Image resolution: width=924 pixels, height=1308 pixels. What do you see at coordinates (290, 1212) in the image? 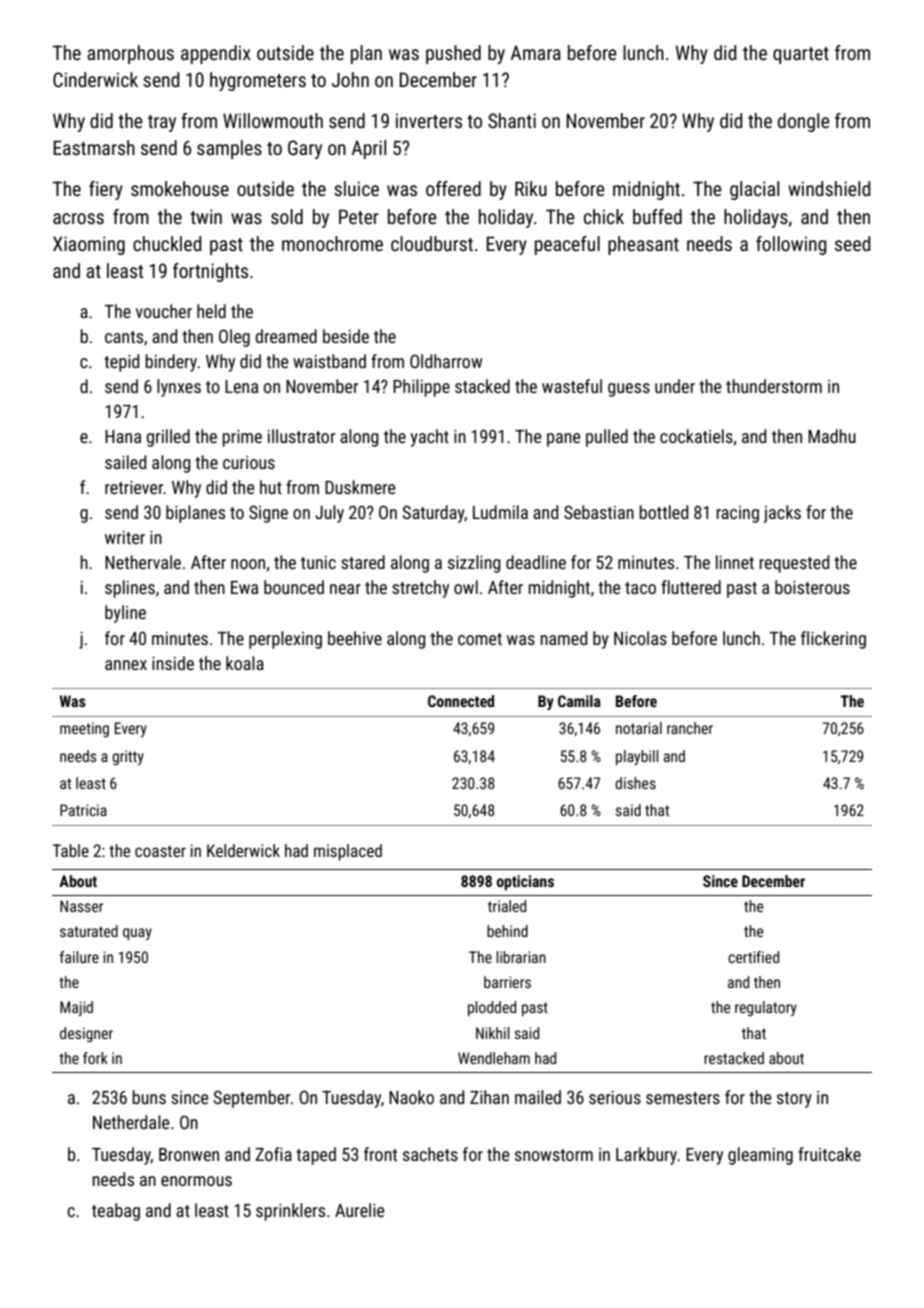
I see `sprinklers` at bounding box center [290, 1212].
